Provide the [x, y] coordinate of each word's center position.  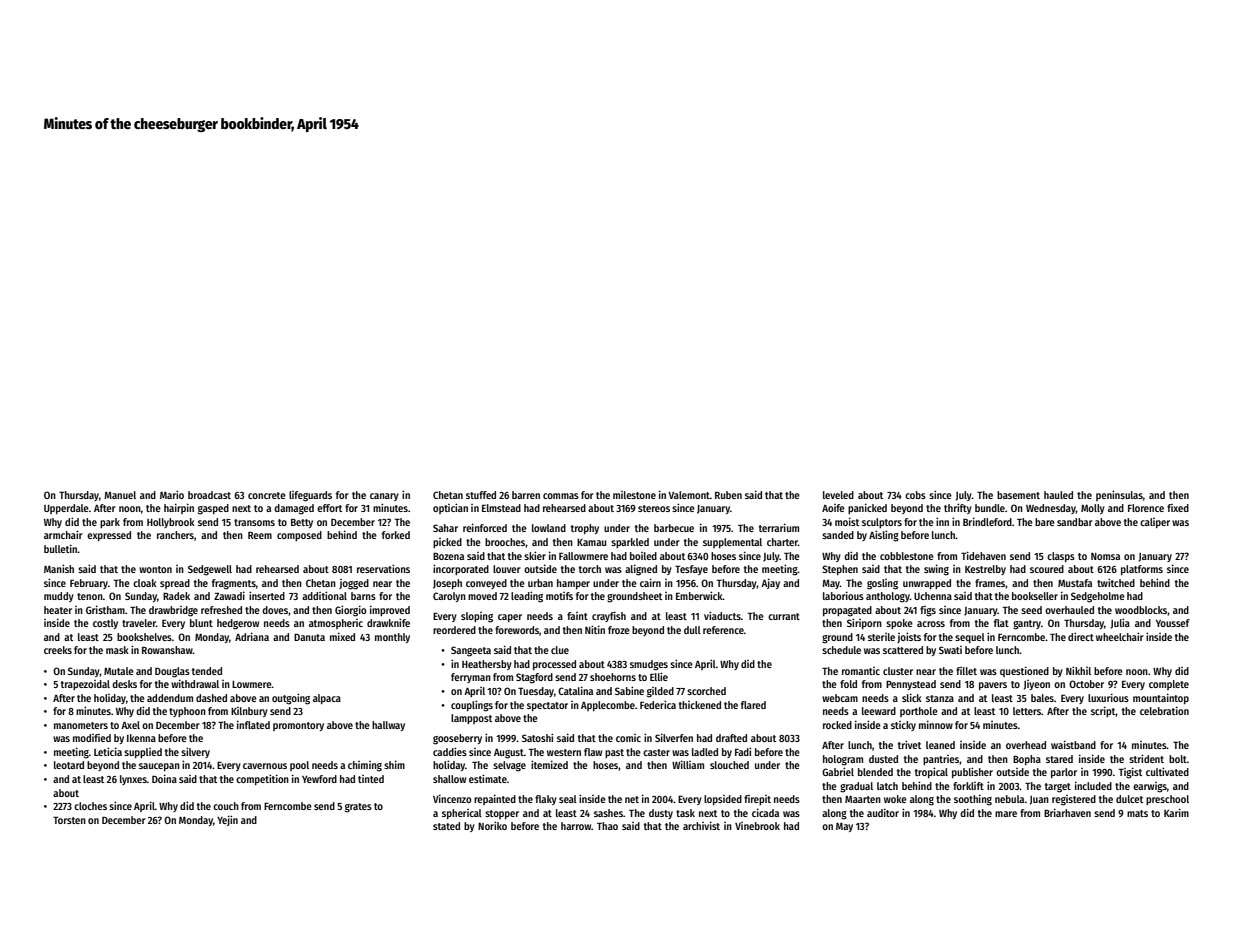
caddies [450, 751]
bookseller [1035, 596]
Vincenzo [452, 798]
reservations [383, 568]
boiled [643, 556]
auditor [883, 812]
